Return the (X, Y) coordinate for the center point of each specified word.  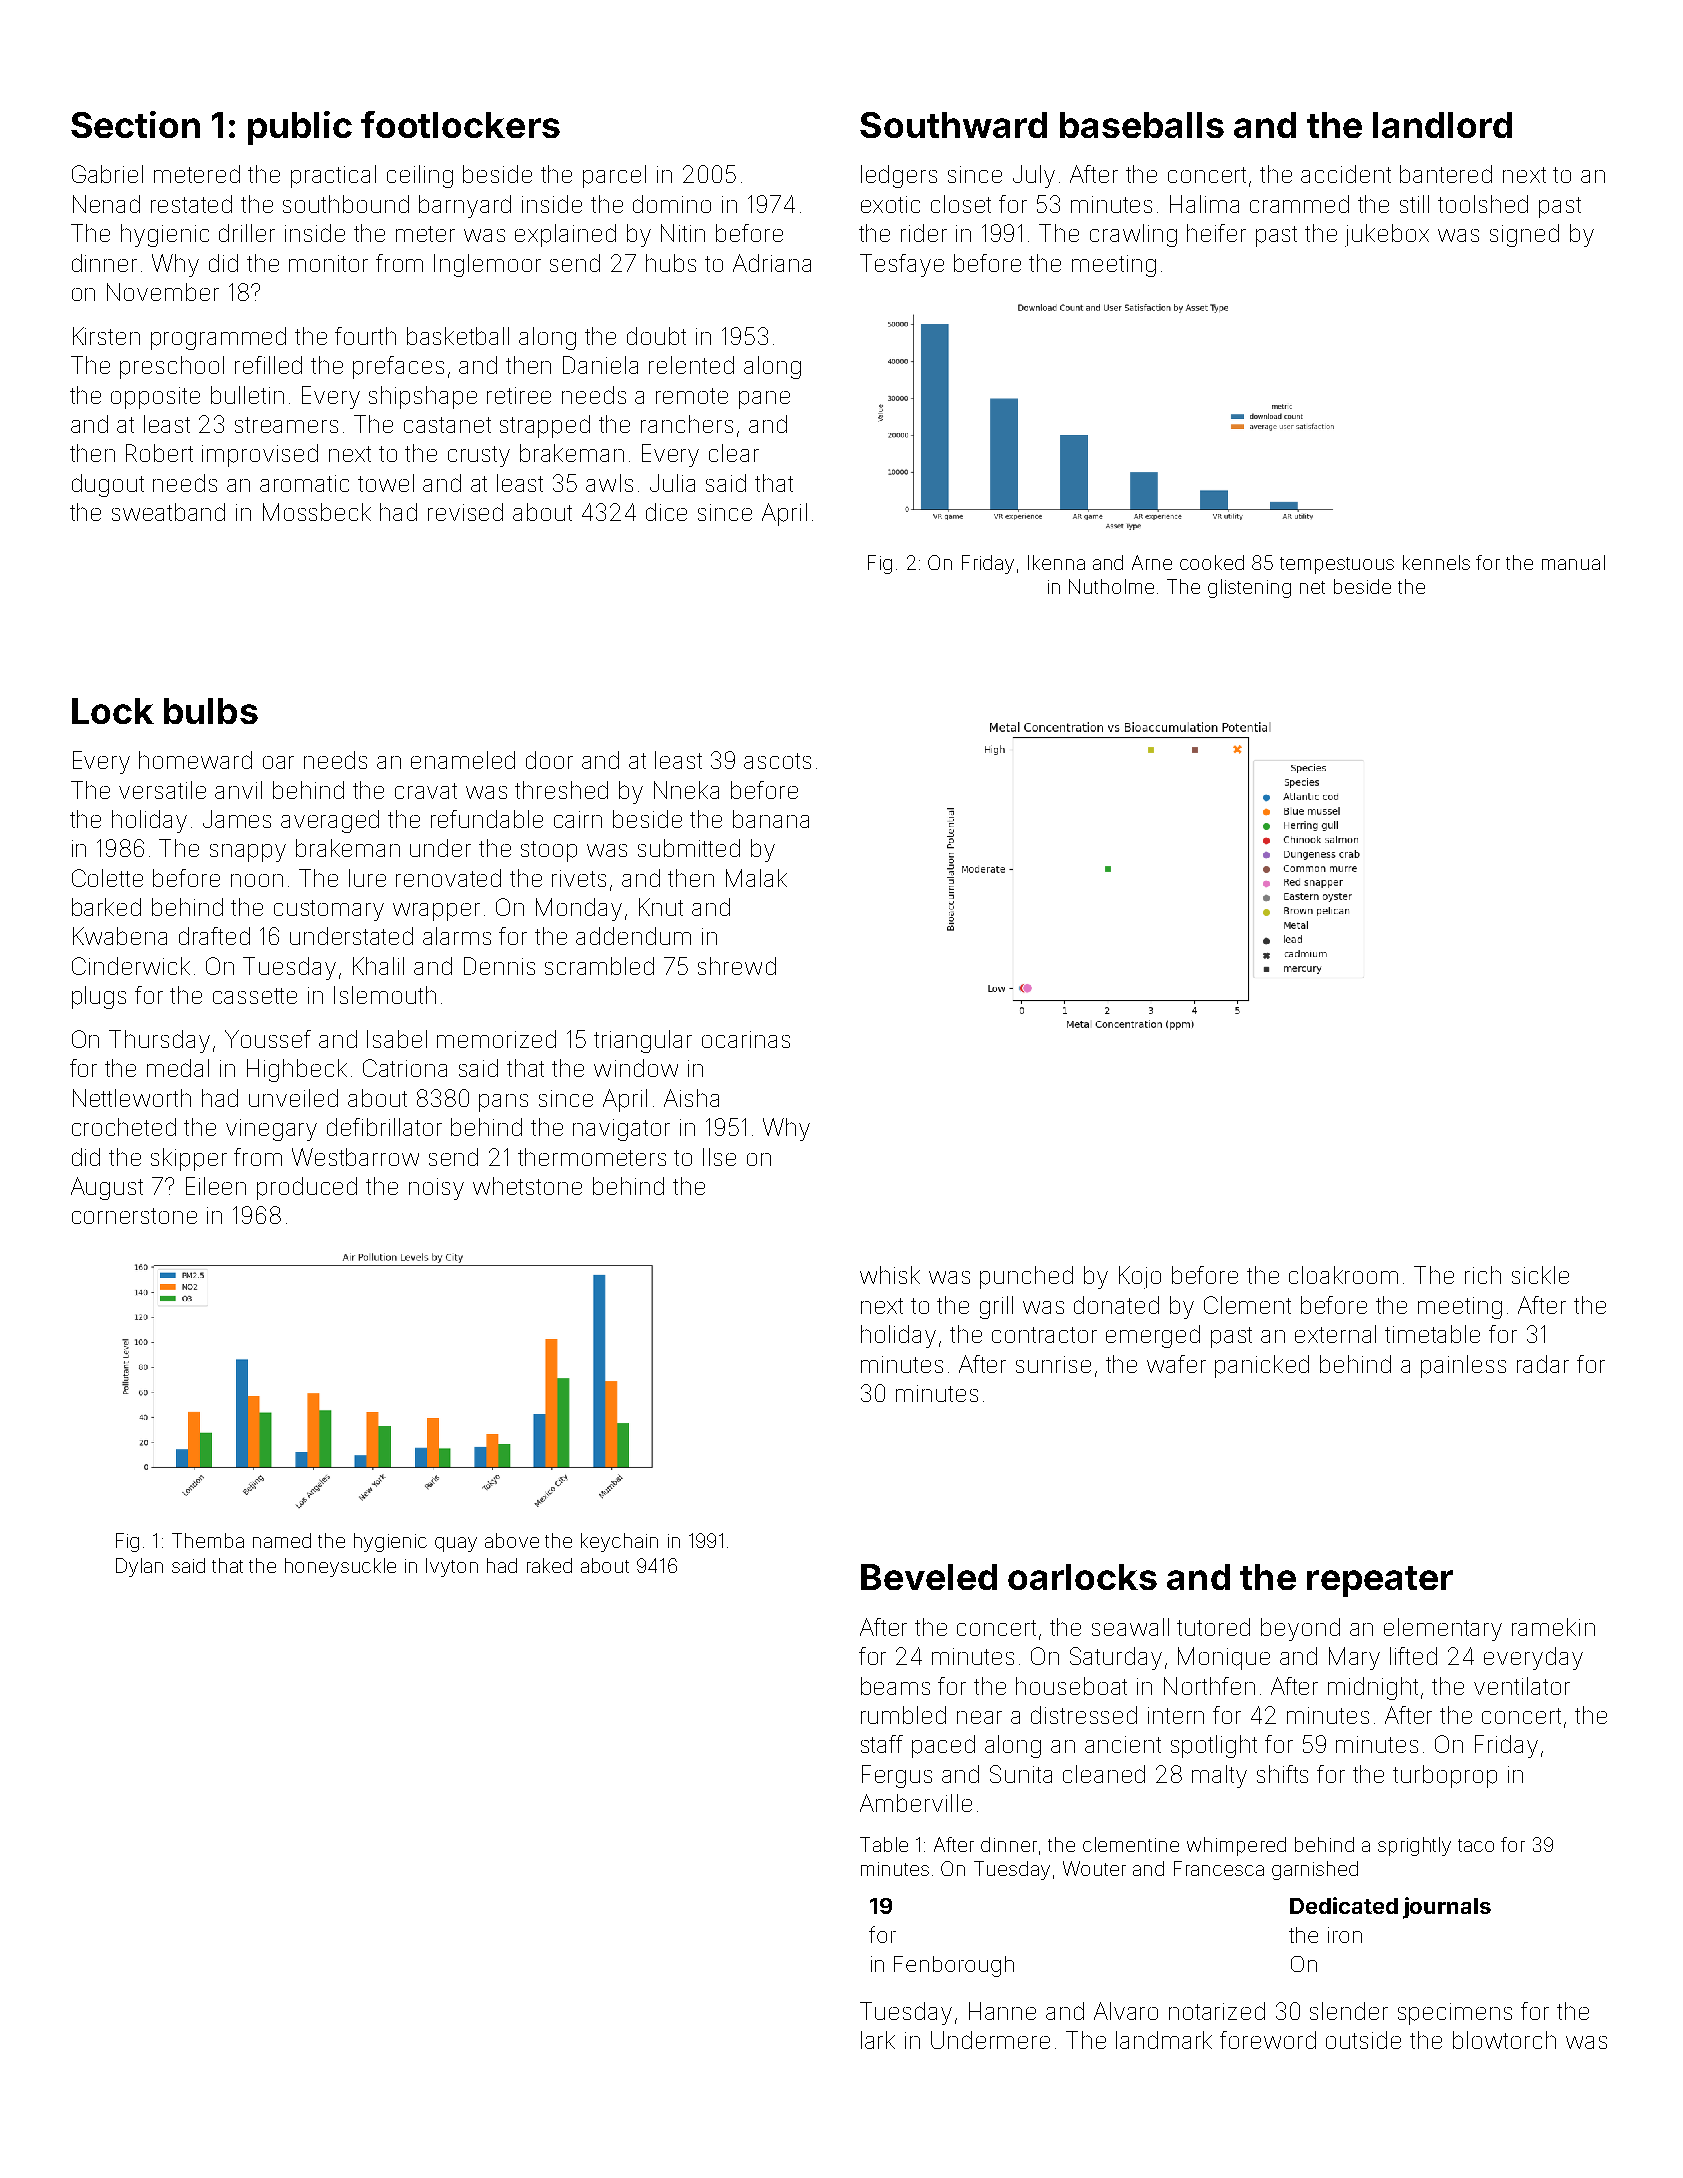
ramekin (1553, 1627)
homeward (195, 760)
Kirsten (106, 336)
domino (672, 204)
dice (666, 512)
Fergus (897, 1776)
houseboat (1071, 1686)
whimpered (1236, 1846)
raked (549, 1565)
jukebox (1387, 235)
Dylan (139, 1567)
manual (1573, 562)
